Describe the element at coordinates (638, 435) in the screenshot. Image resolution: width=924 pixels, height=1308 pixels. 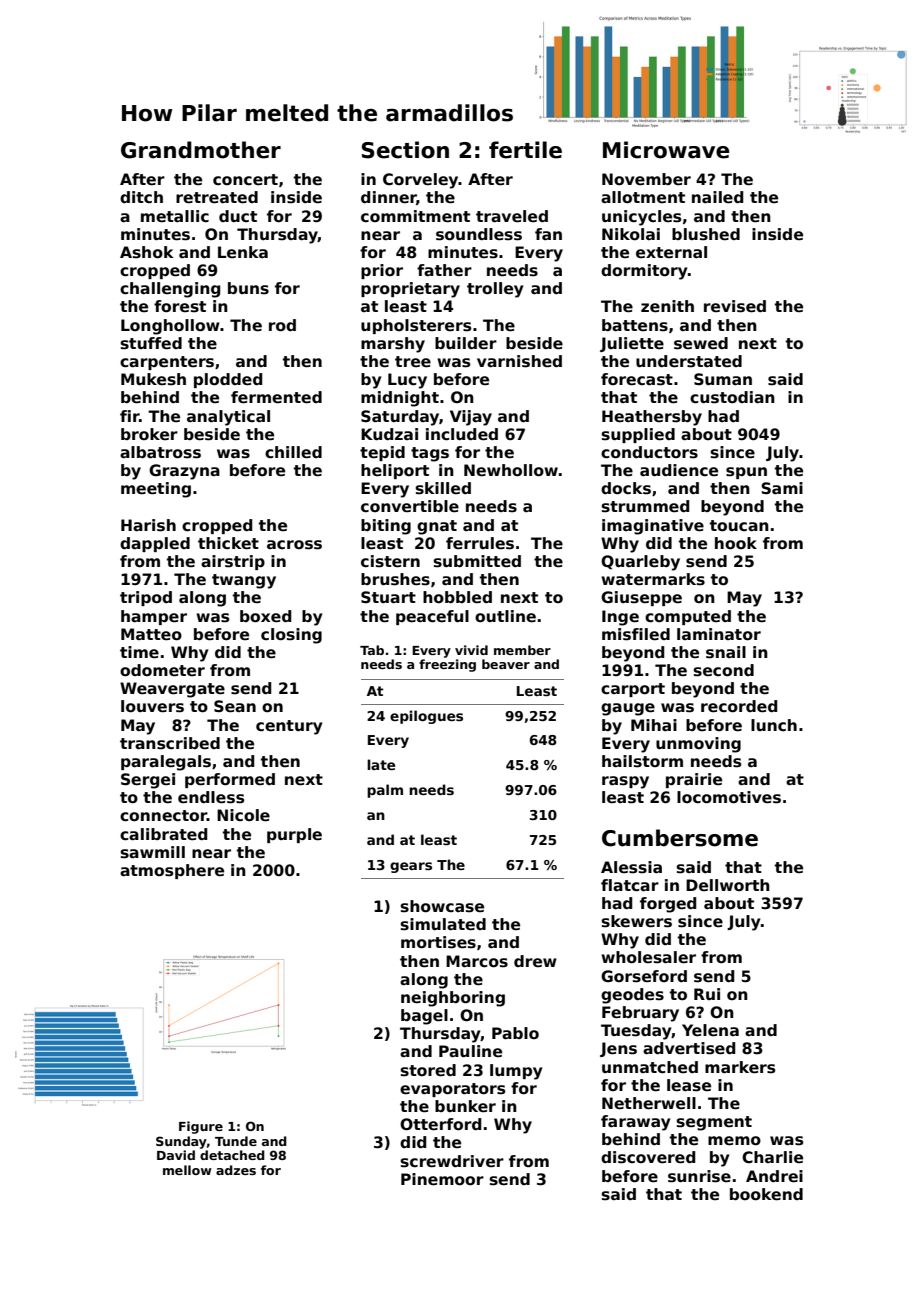
I see `supplied` at that location.
